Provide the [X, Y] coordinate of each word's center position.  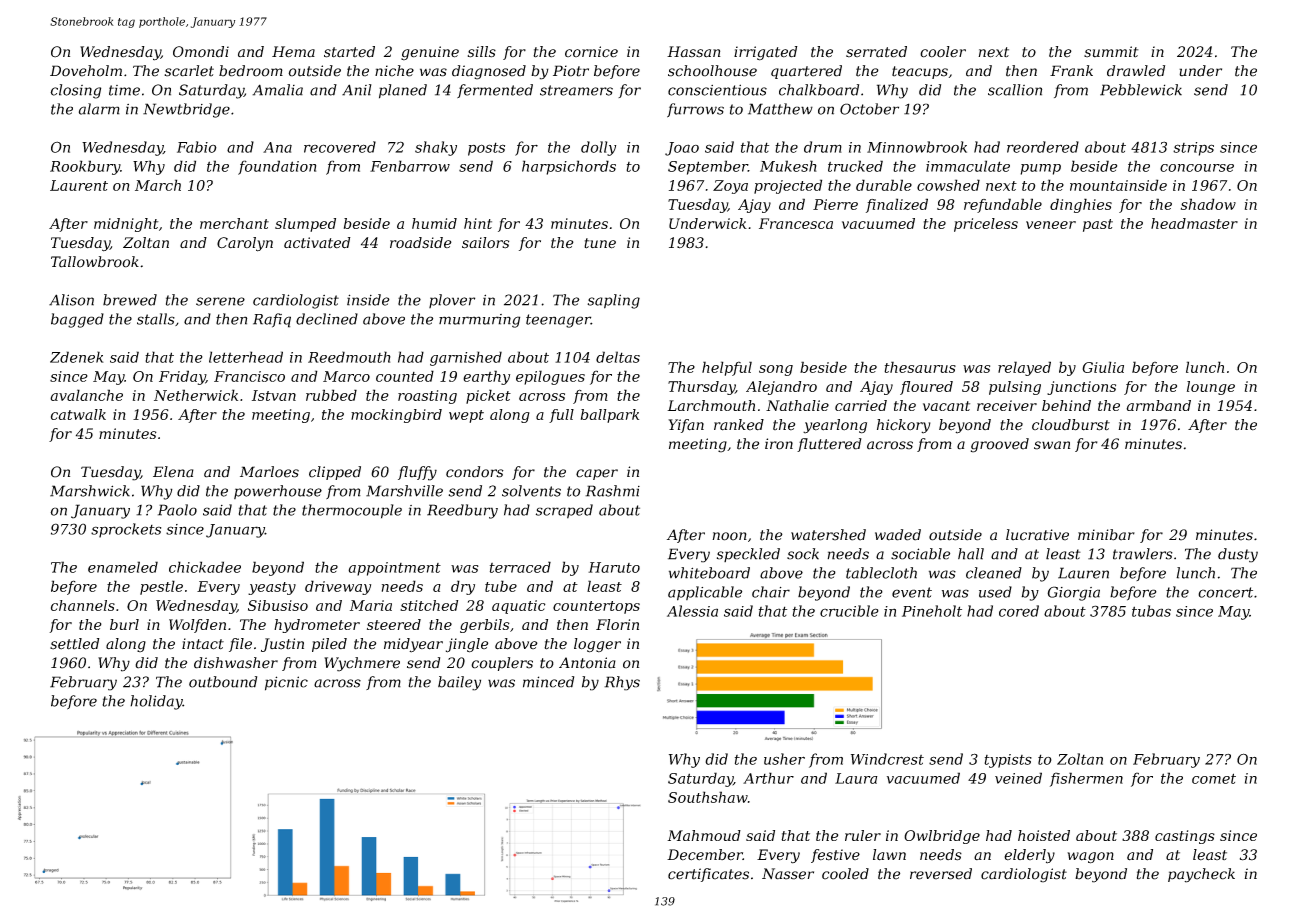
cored [1019, 611]
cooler [943, 52]
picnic [286, 683]
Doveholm [86, 71]
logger [597, 645]
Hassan [694, 52]
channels [83, 605]
